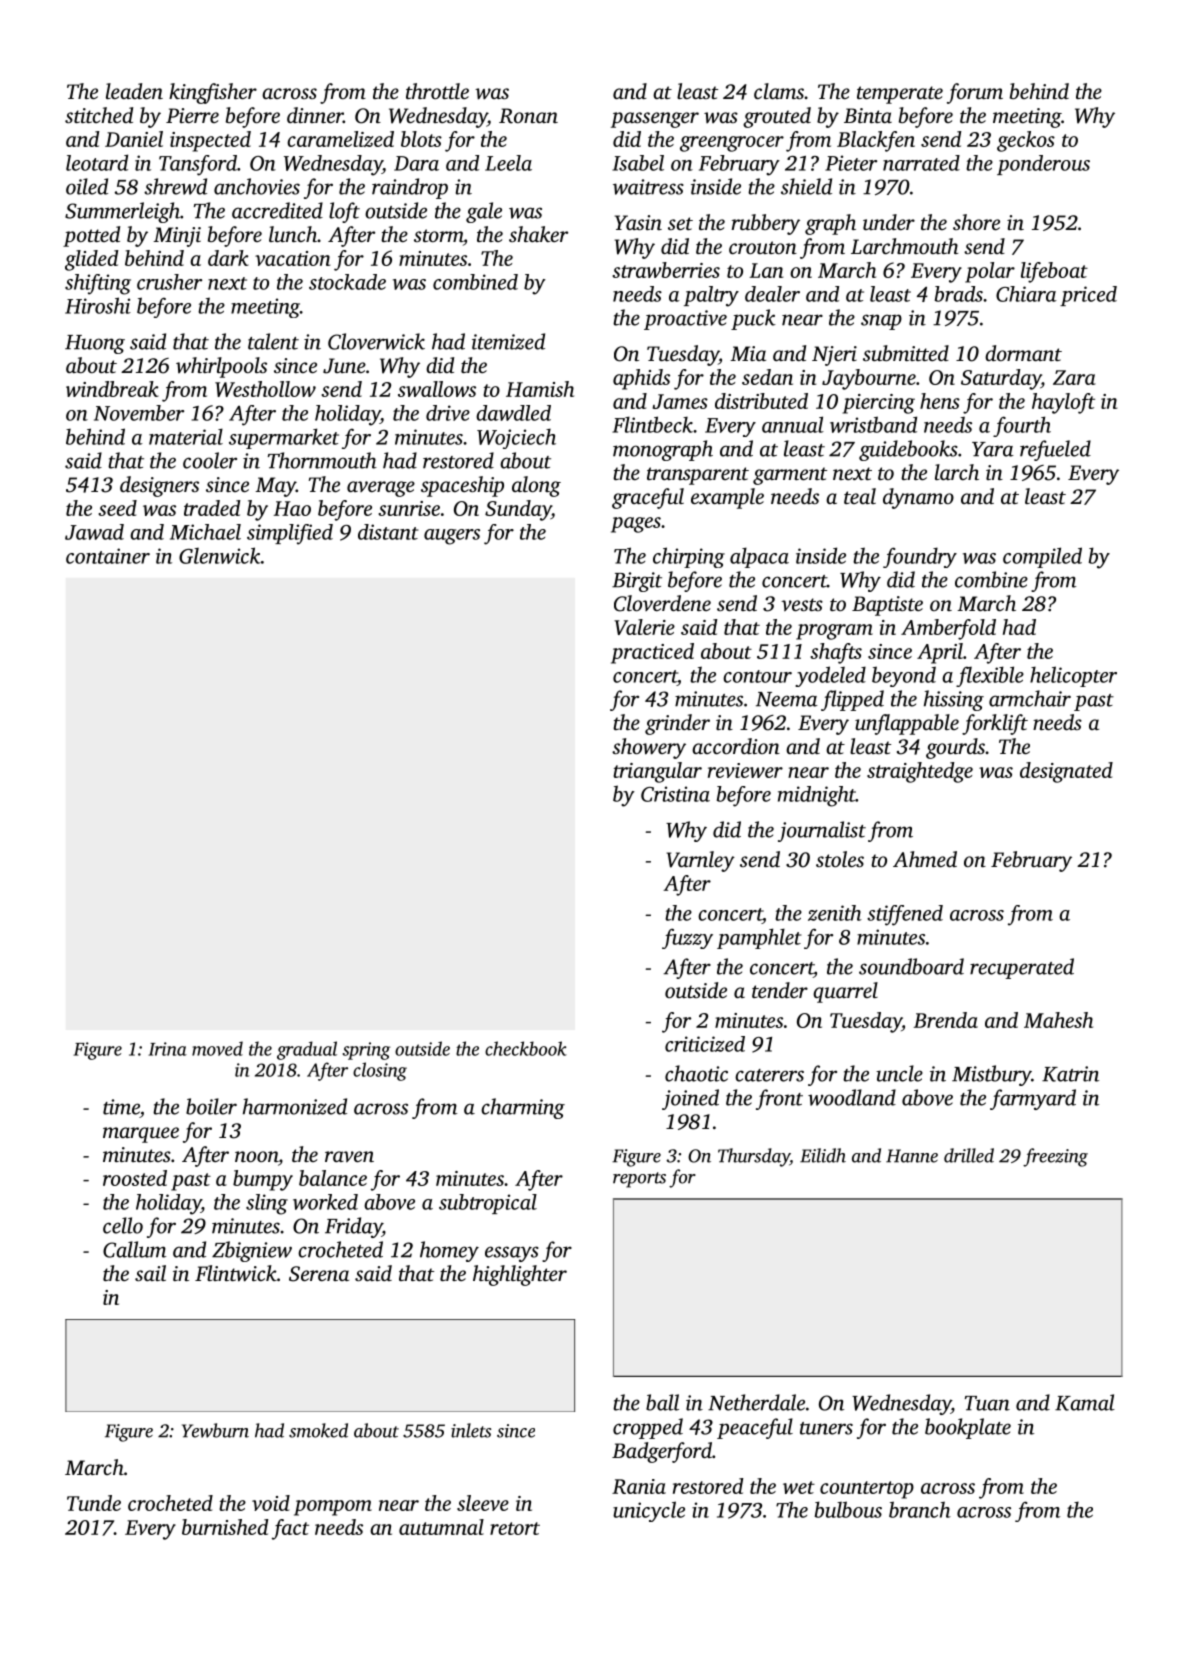 This screenshot has width=1188, height=1680. Describe the element at coordinates (134, 91) in the screenshot. I see `leaden` at that location.
